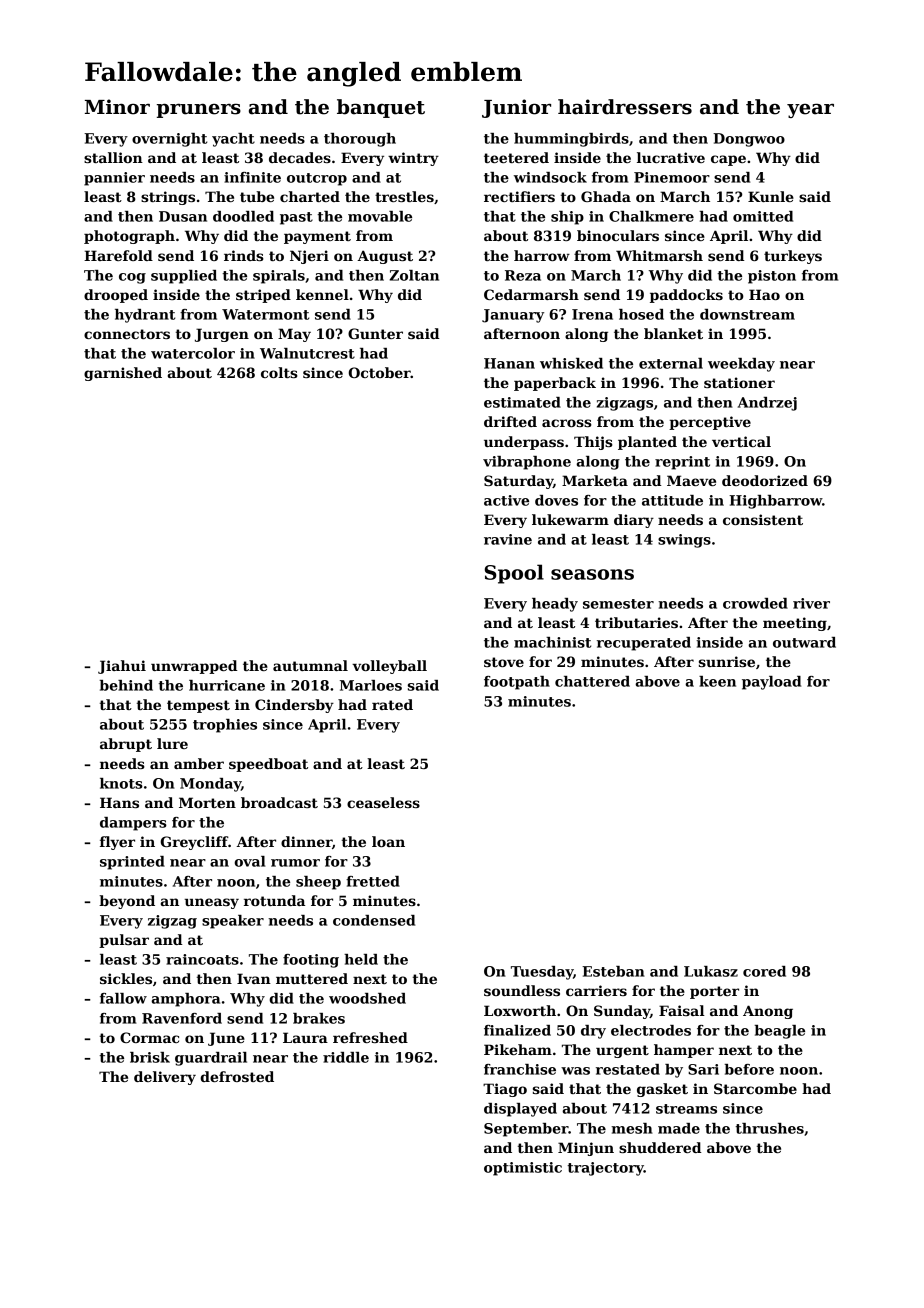 This document has height=1308, width=924. Describe the element at coordinates (605, 1169) in the document. I see `trajectory` at that location.
